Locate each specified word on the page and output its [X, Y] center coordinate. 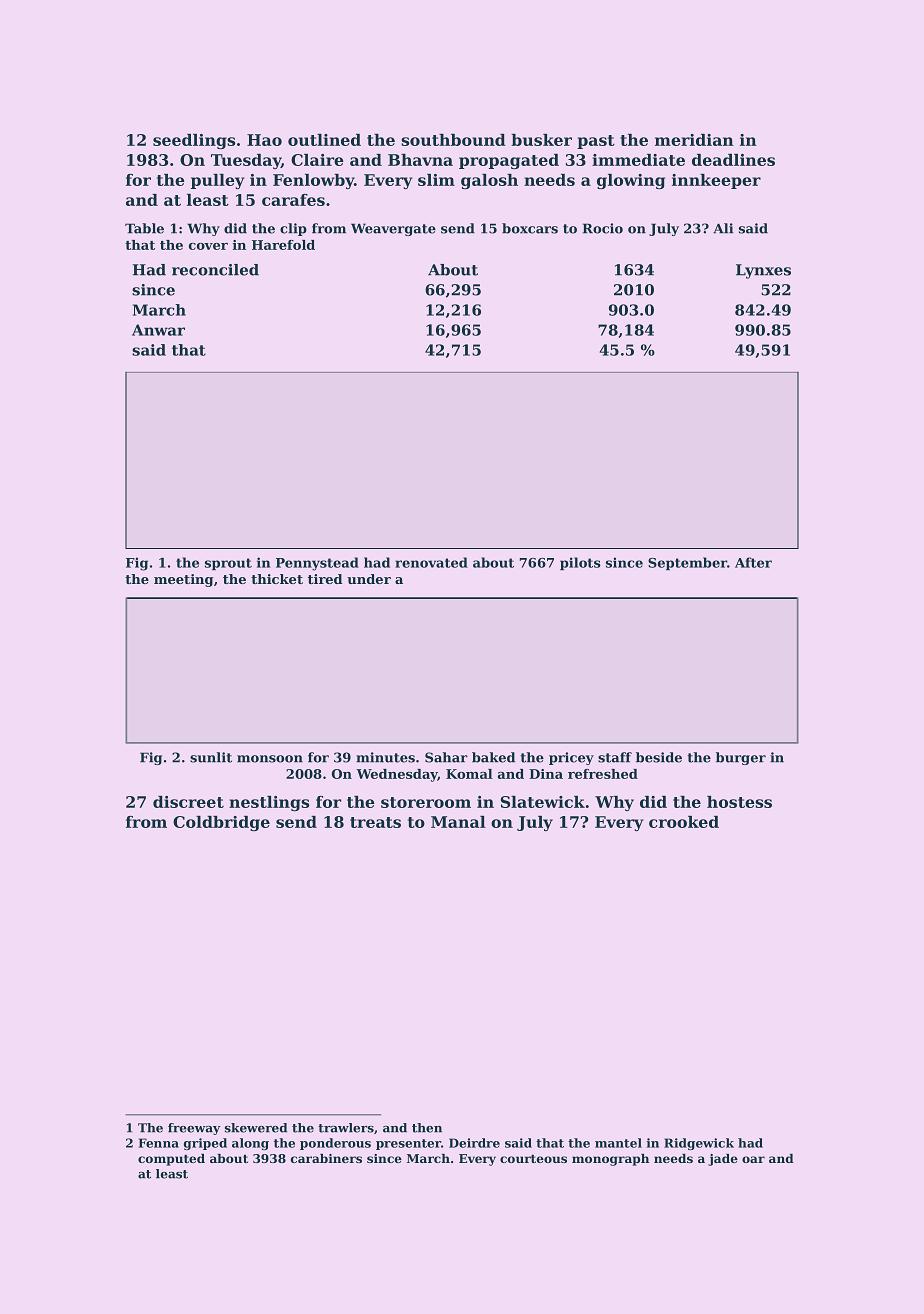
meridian [694, 140]
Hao [264, 140]
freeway [194, 1129]
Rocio [603, 228]
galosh [489, 181]
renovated [431, 562]
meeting [184, 580]
